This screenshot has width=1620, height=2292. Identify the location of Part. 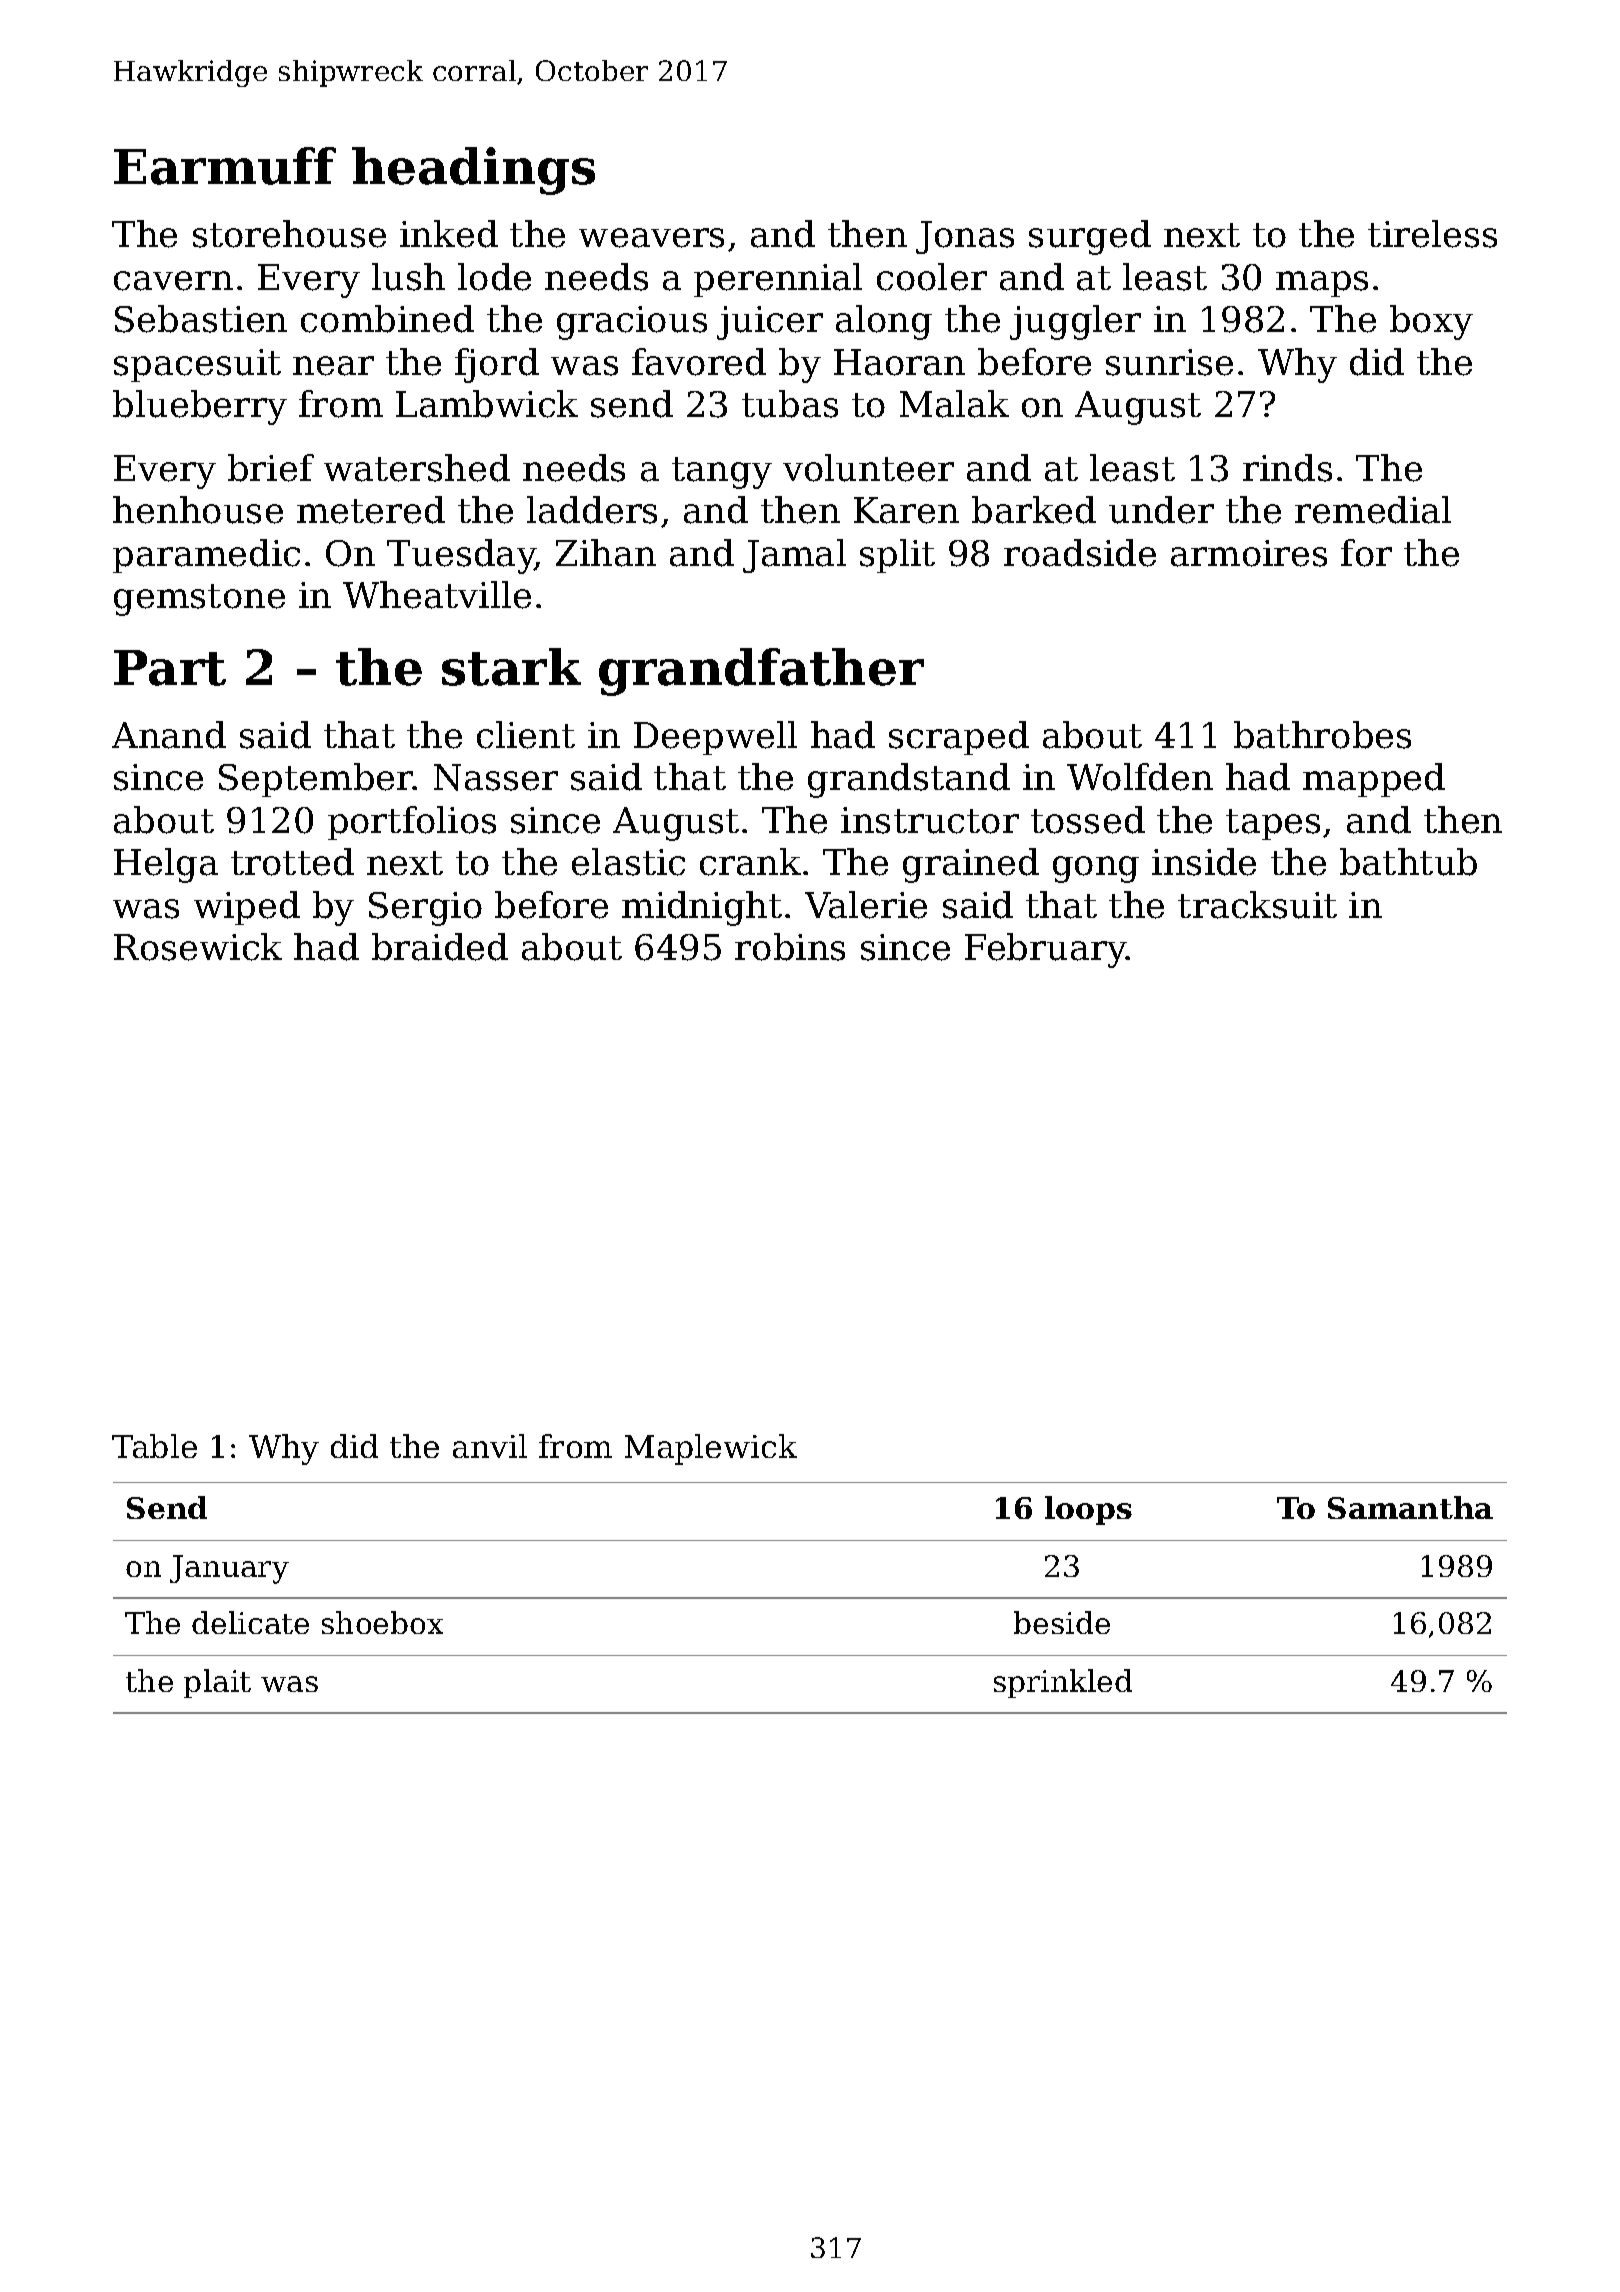
(170, 668).
